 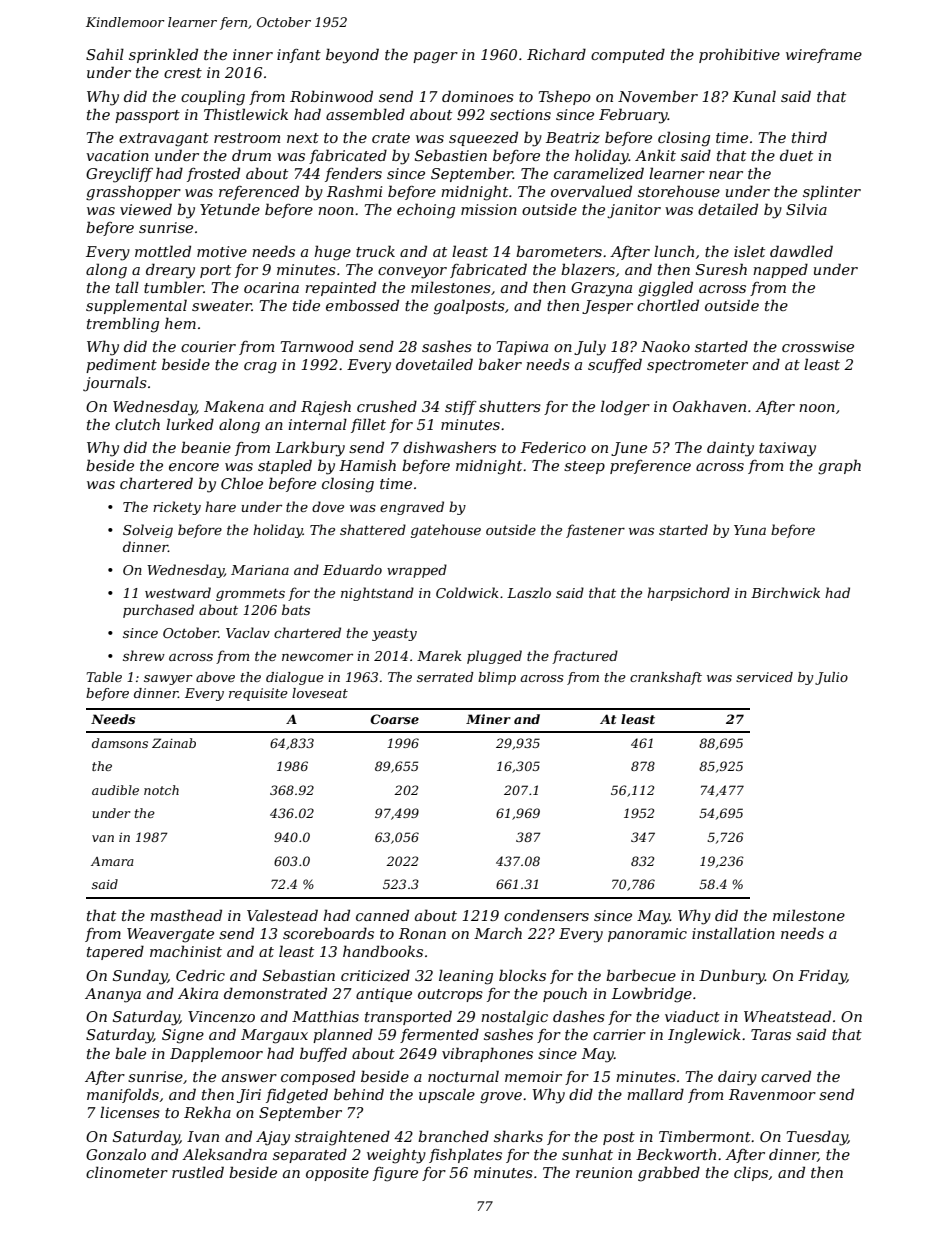 I want to click on mission, so click(x=489, y=209).
